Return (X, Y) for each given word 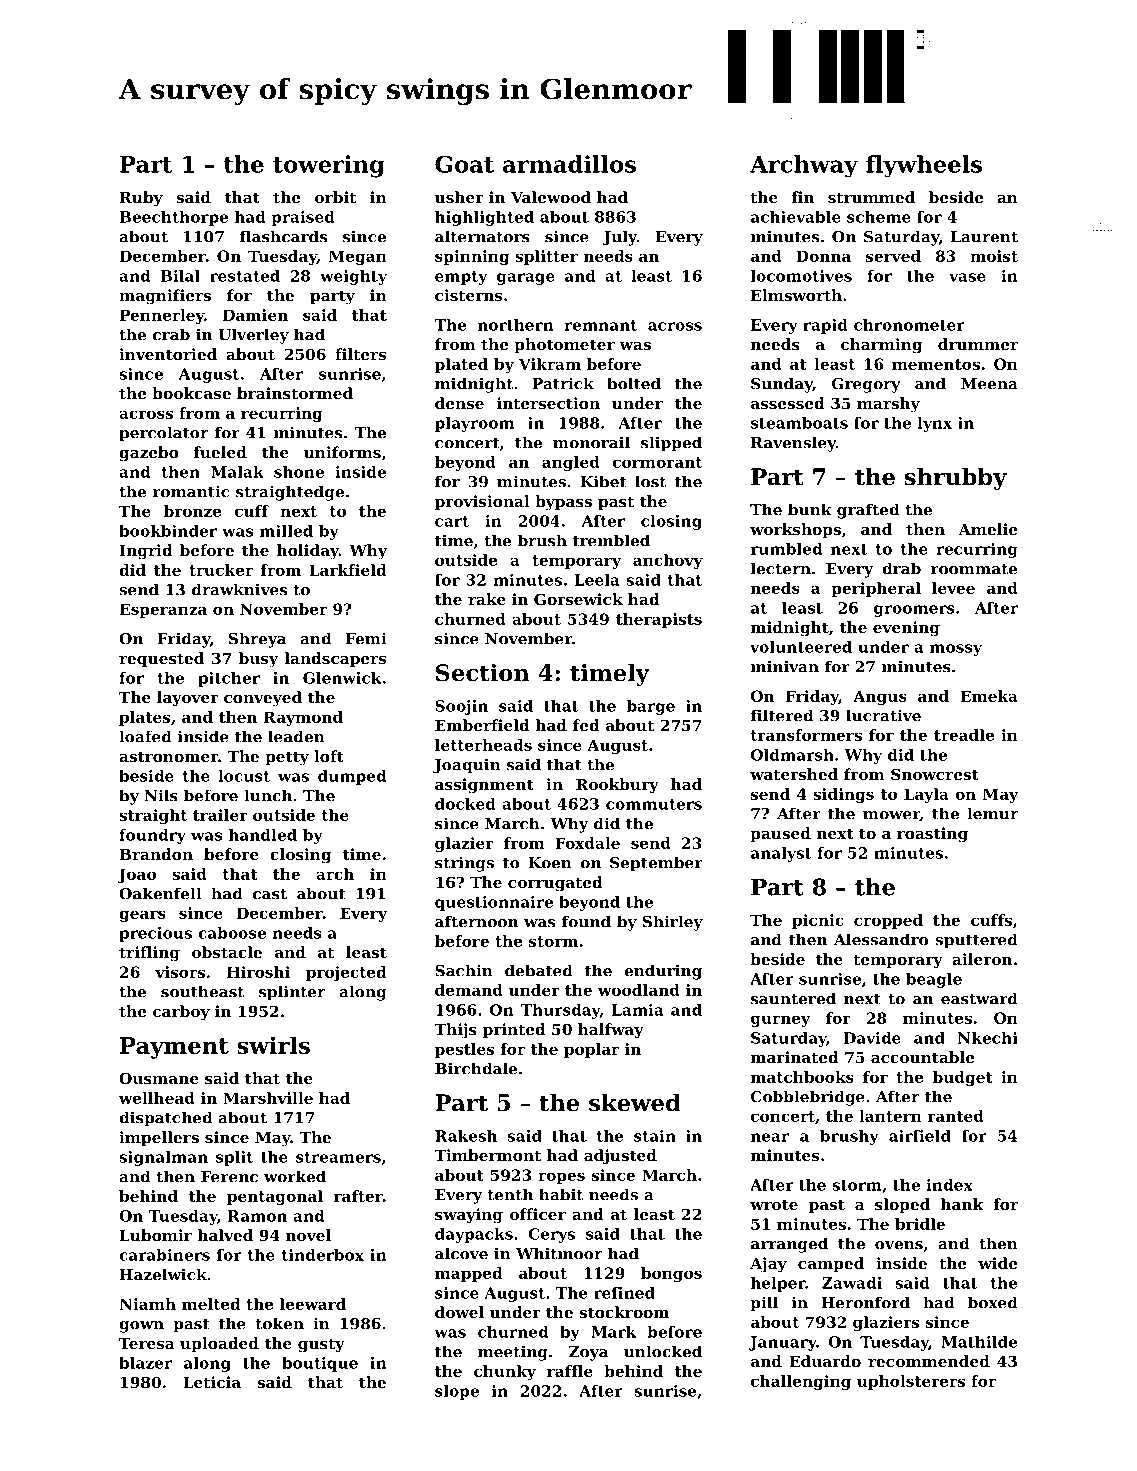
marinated (795, 1057)
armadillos (569, 164)
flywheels (924, 166)
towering (329, 166)
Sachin (464, 970)
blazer (145, 1363)
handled (263, 835)
